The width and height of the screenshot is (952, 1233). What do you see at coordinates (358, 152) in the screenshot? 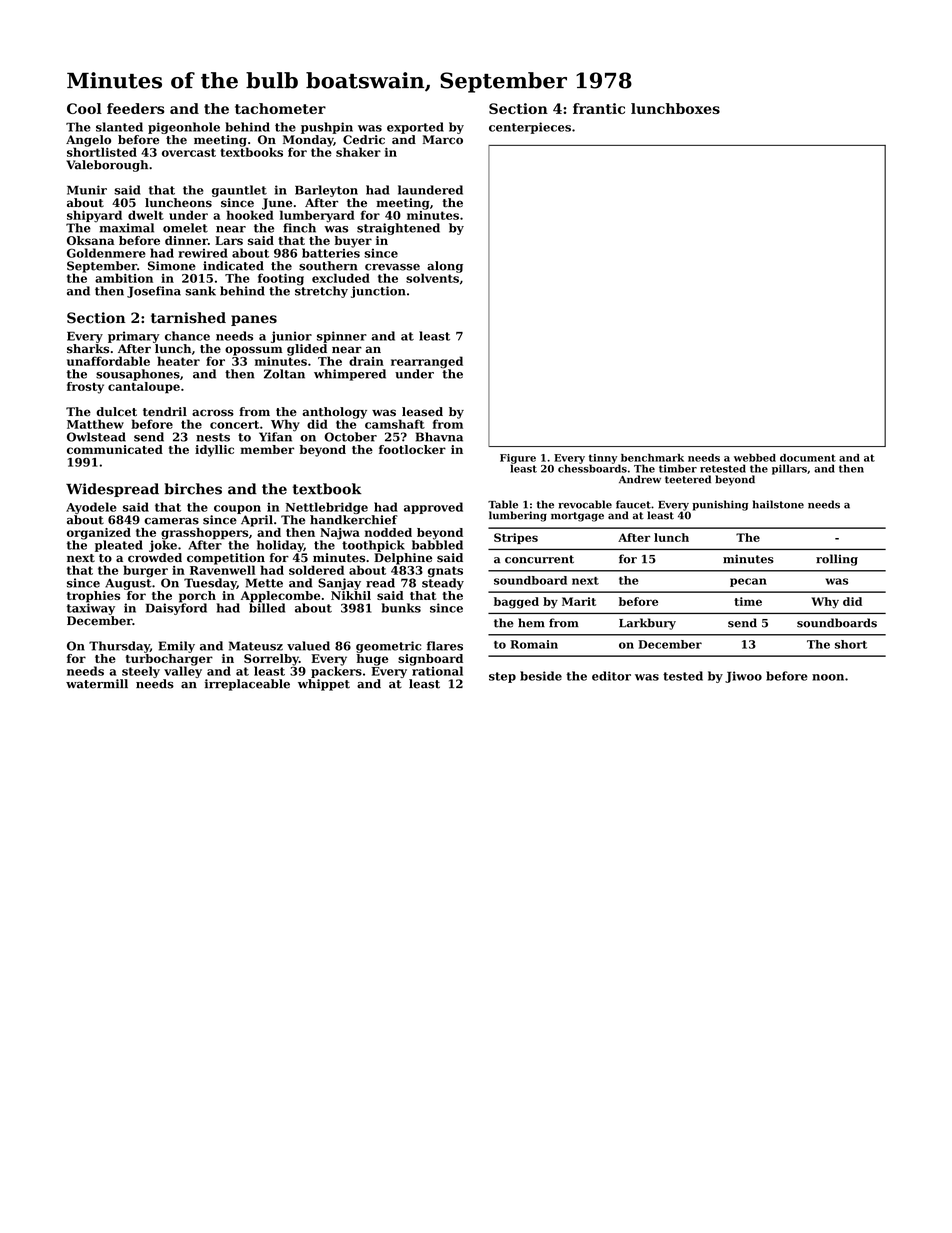
I see `shaker` at bounding box center [358, 152].
